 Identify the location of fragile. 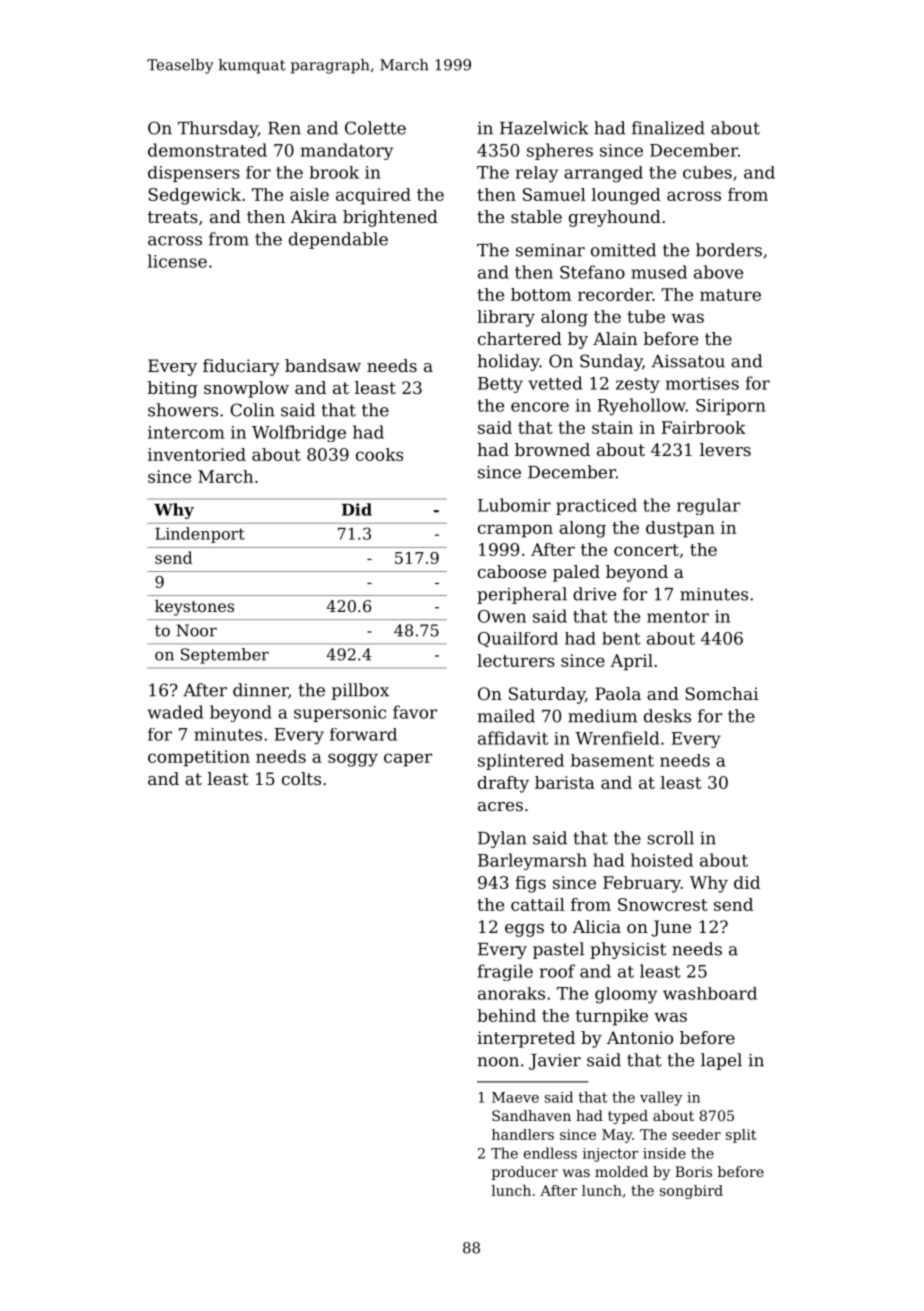
(505, 972).
